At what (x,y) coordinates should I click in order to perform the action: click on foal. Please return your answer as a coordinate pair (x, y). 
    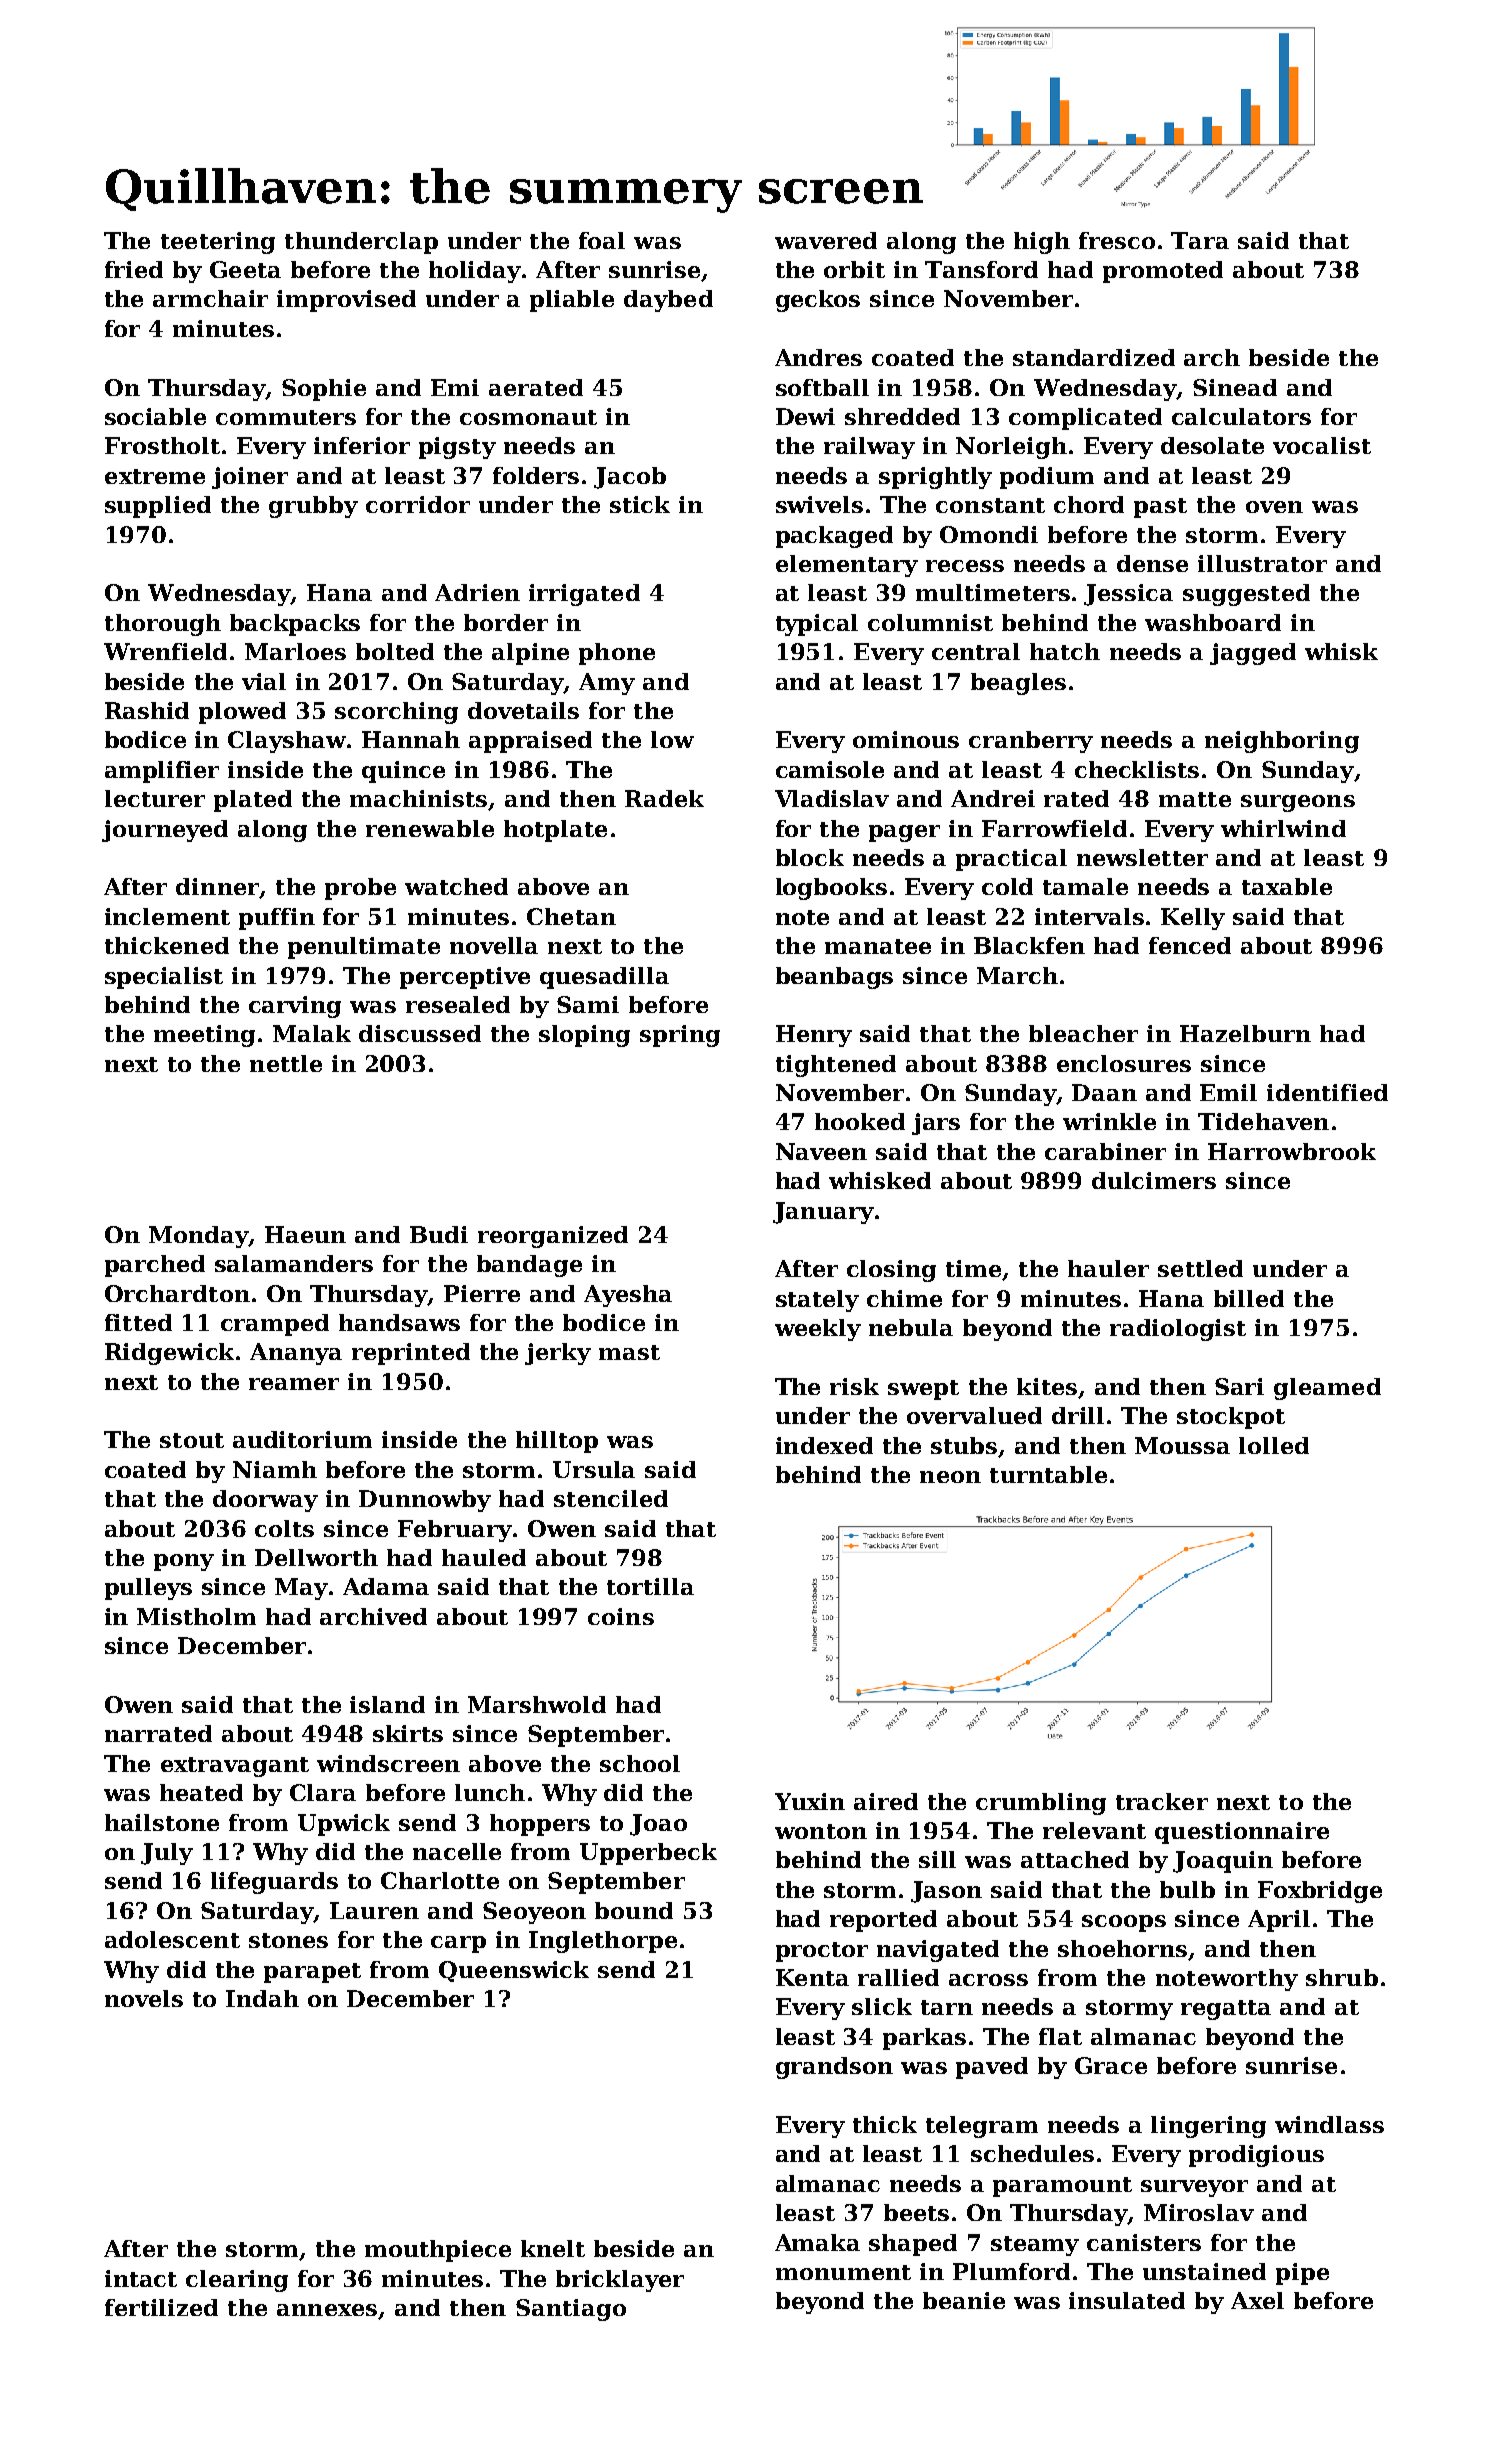
    Looking at the image, I should click on (602, 240).
